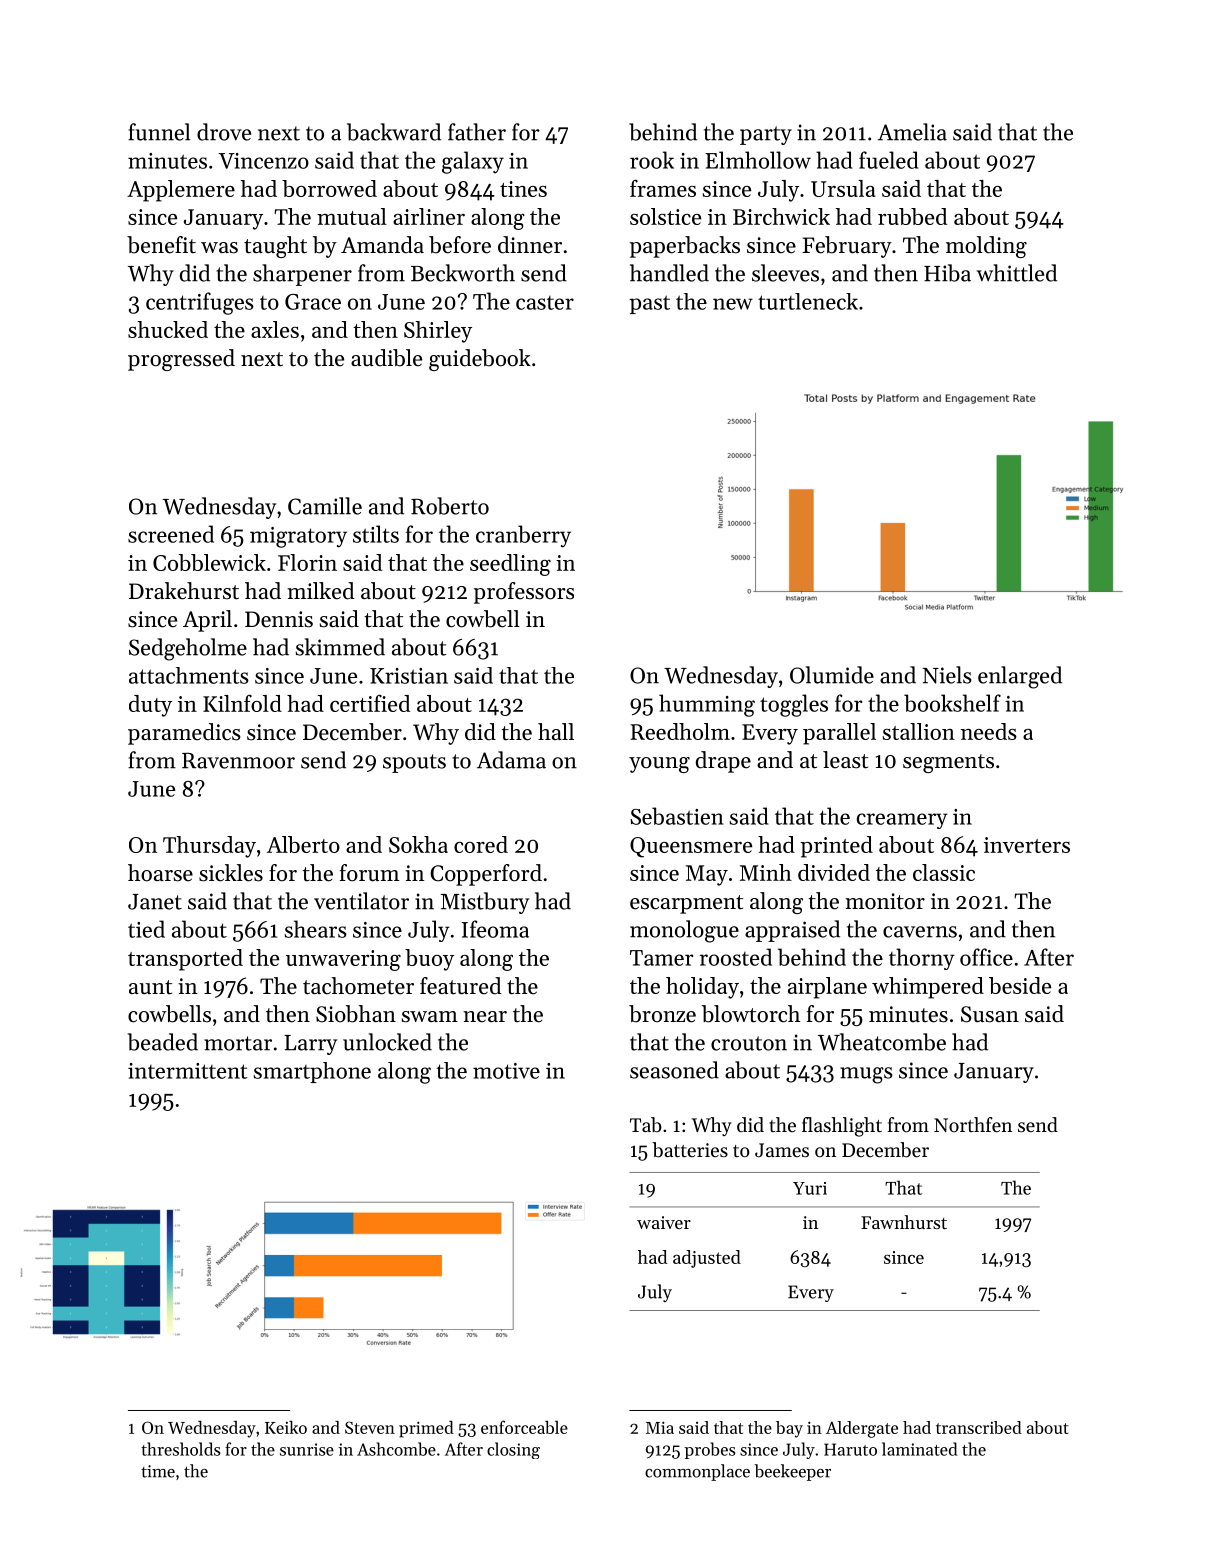  What do you see at coordinates (506, 1071) in the image?
I see `motive` at bounding box center [506, 1071].
